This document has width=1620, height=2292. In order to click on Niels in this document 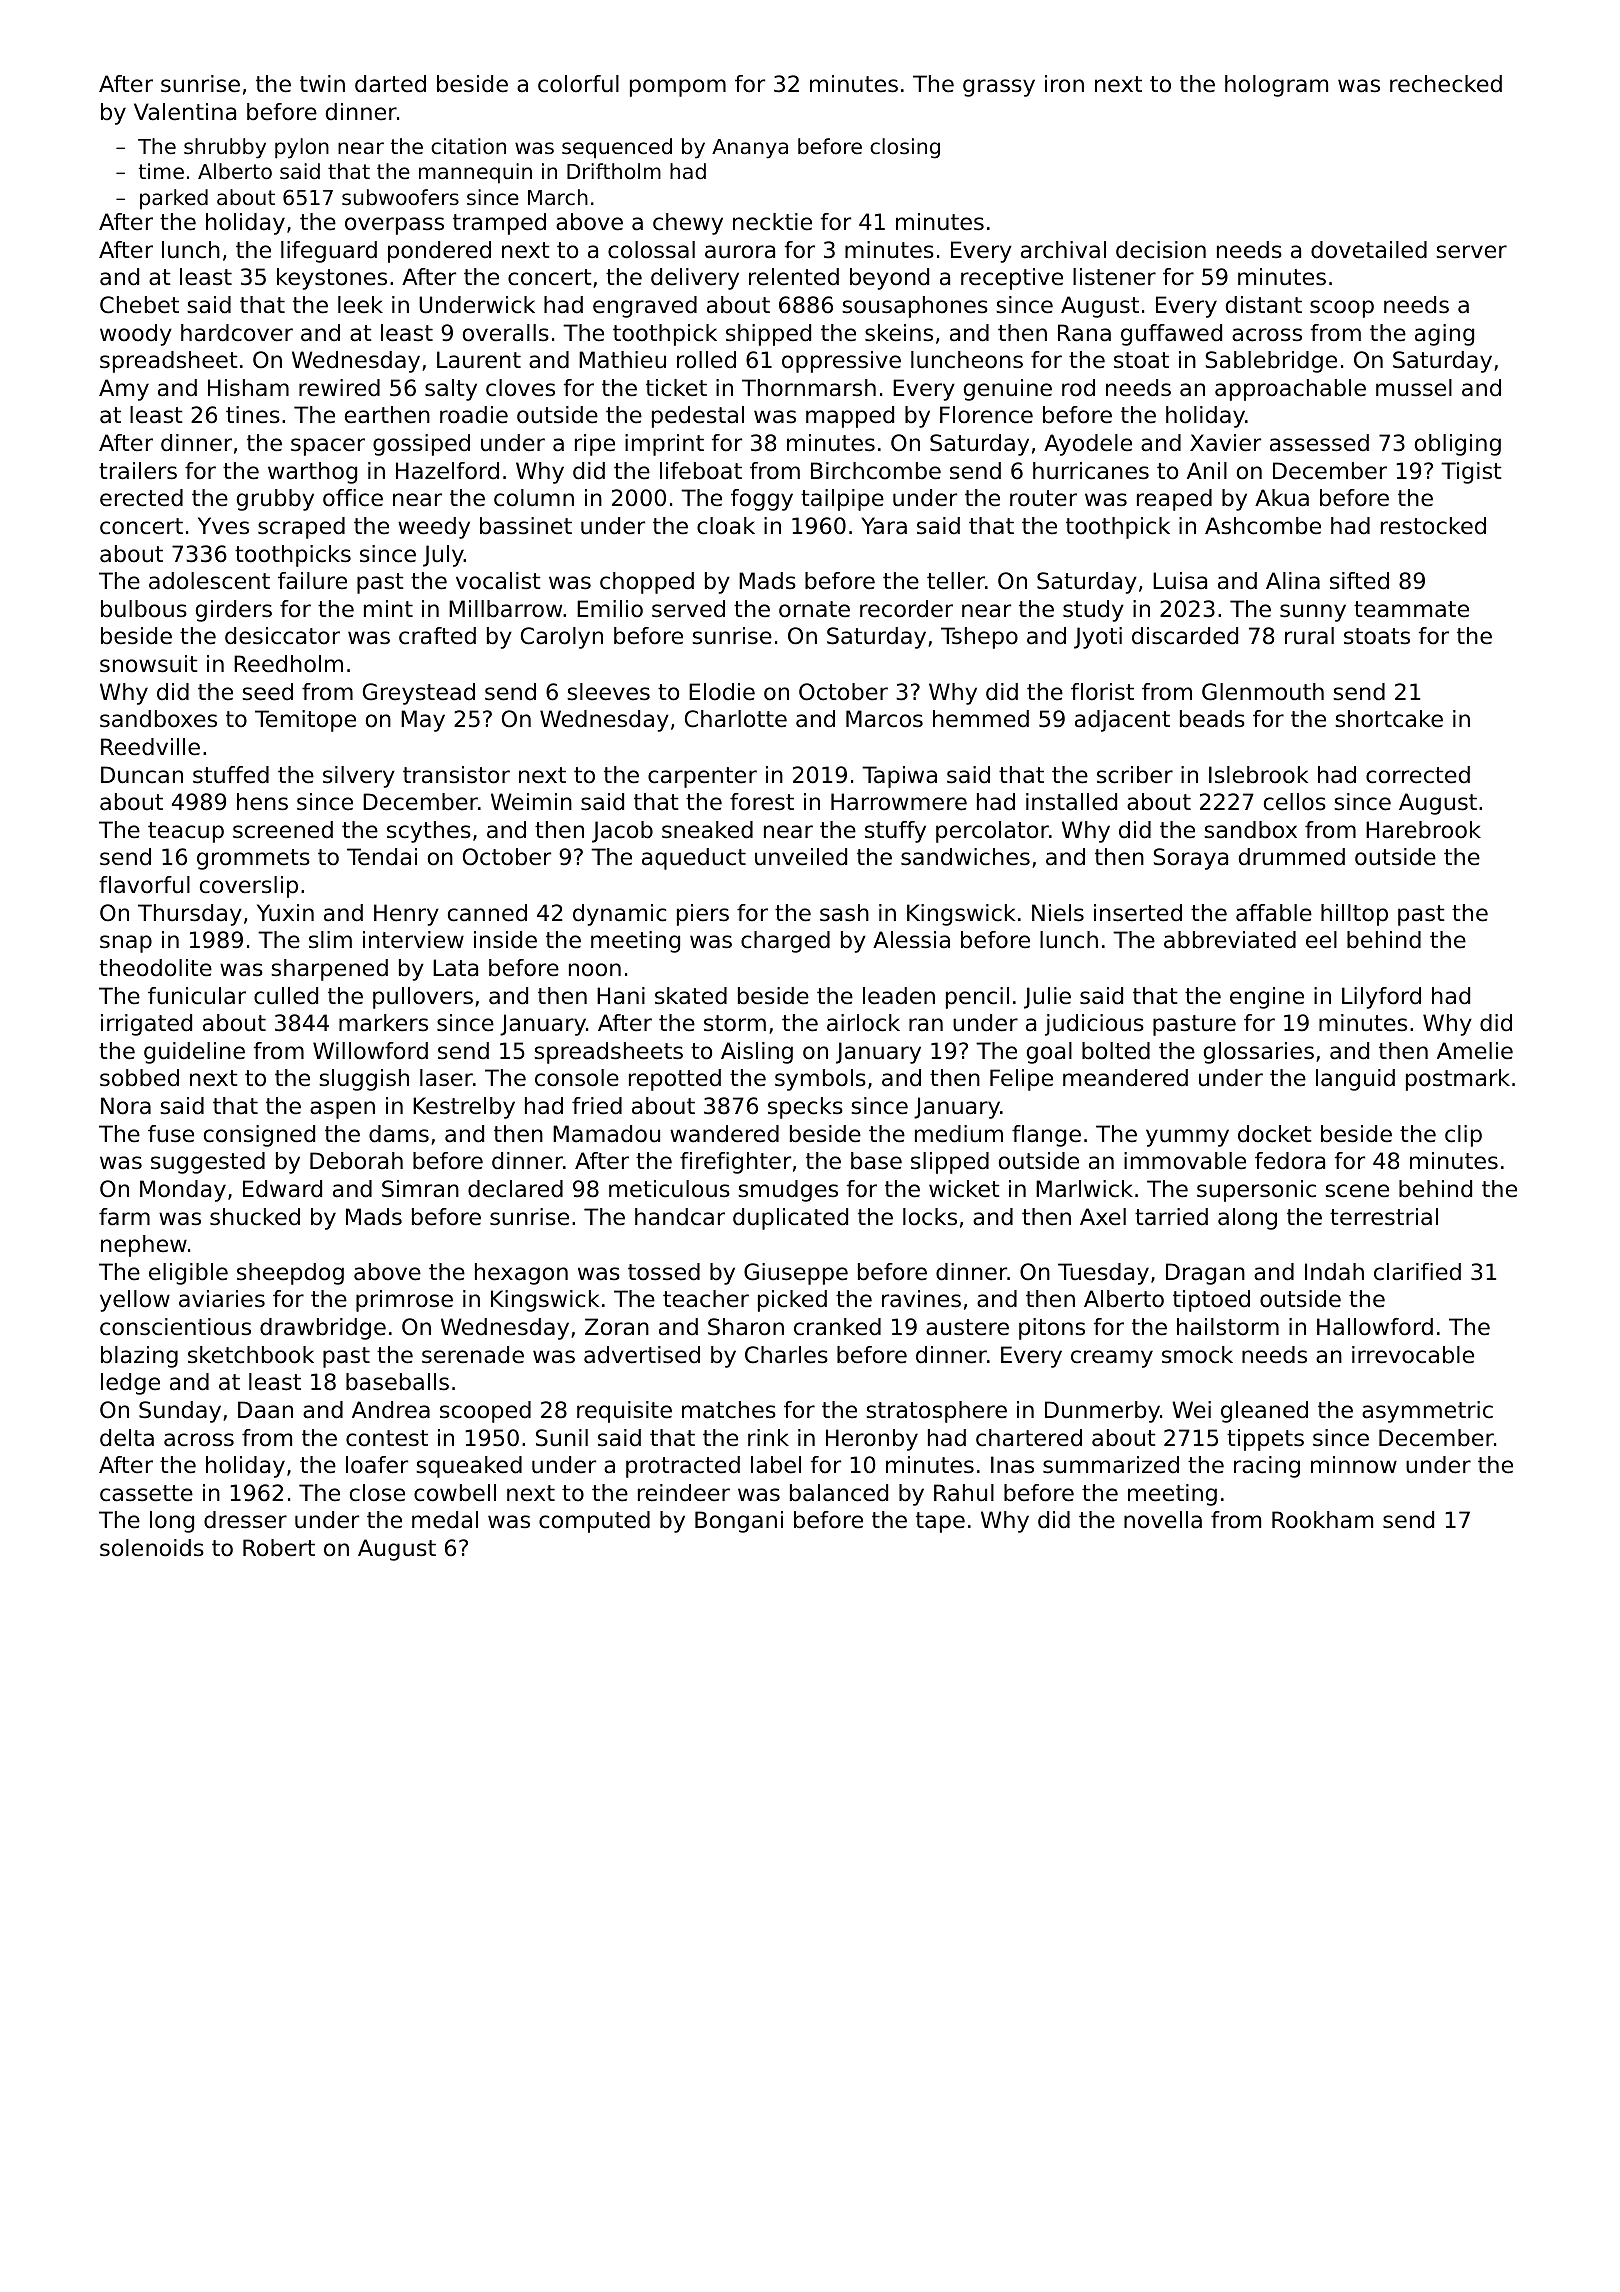, I will do `click(1058, 913)`.
